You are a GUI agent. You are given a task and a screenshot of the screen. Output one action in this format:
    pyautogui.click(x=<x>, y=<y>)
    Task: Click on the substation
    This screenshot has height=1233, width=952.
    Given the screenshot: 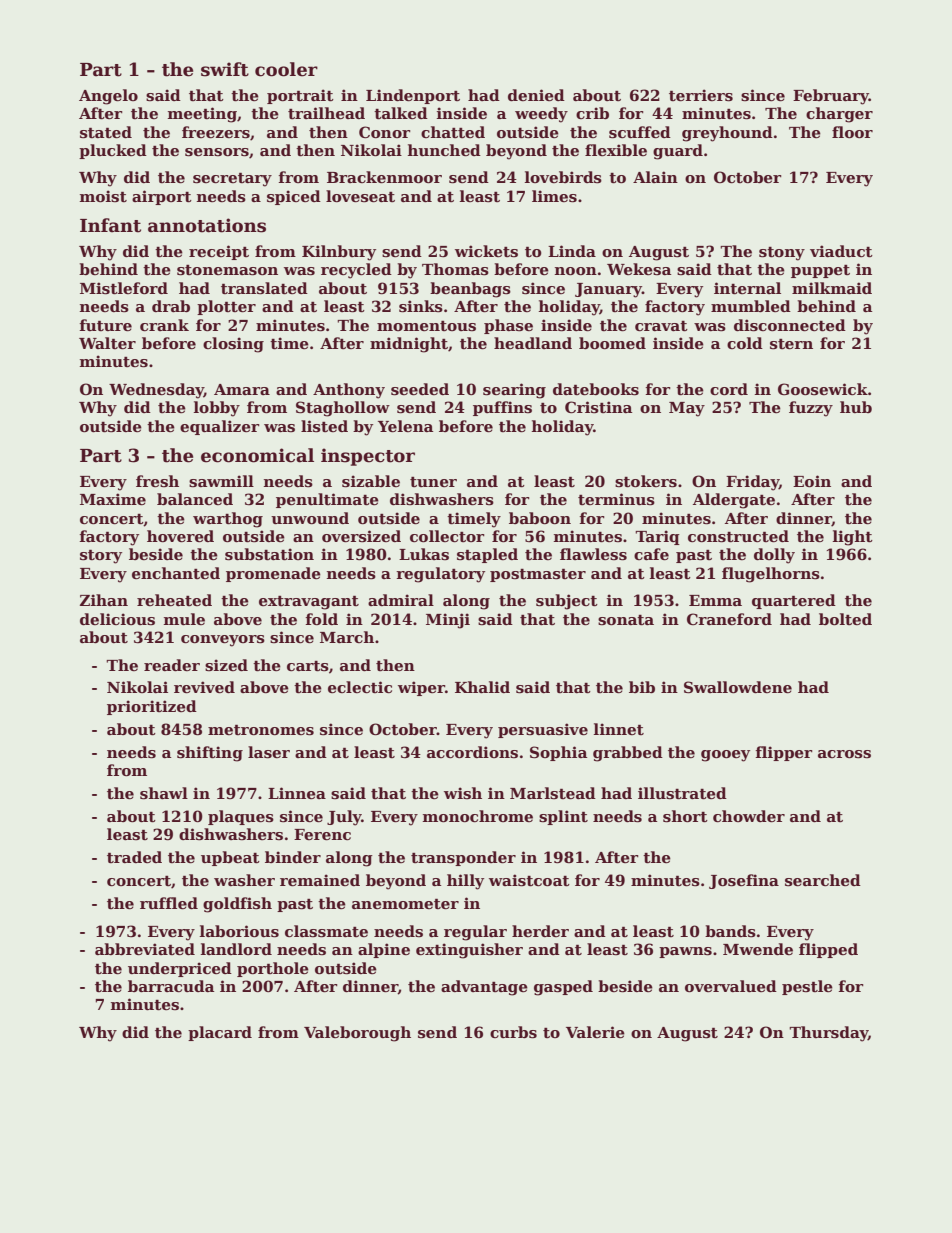 What is the action you would take?
    pyautogui.click(x=269, y=554)
